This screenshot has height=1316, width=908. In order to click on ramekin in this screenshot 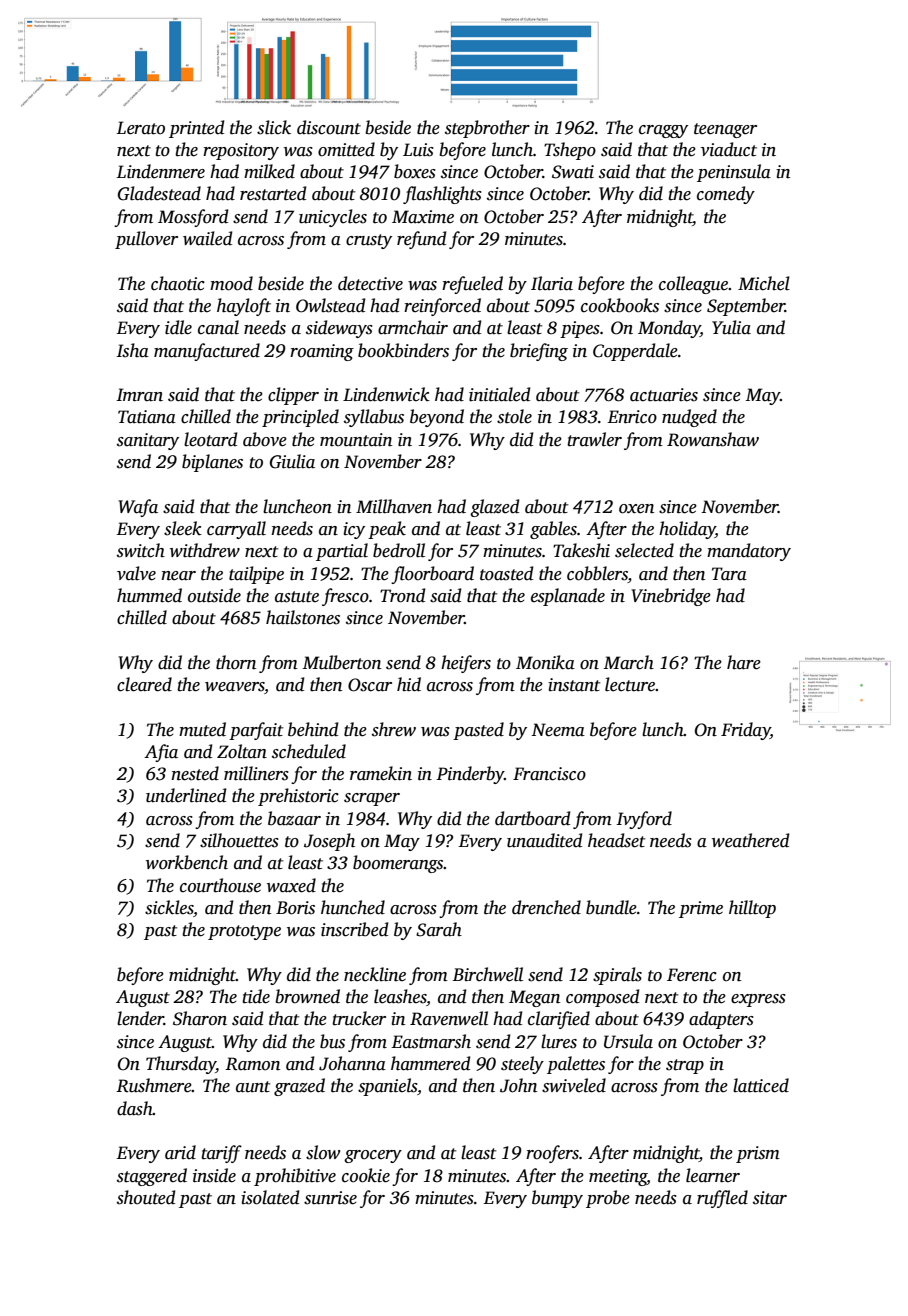, I will do `click(381, 773)`.
